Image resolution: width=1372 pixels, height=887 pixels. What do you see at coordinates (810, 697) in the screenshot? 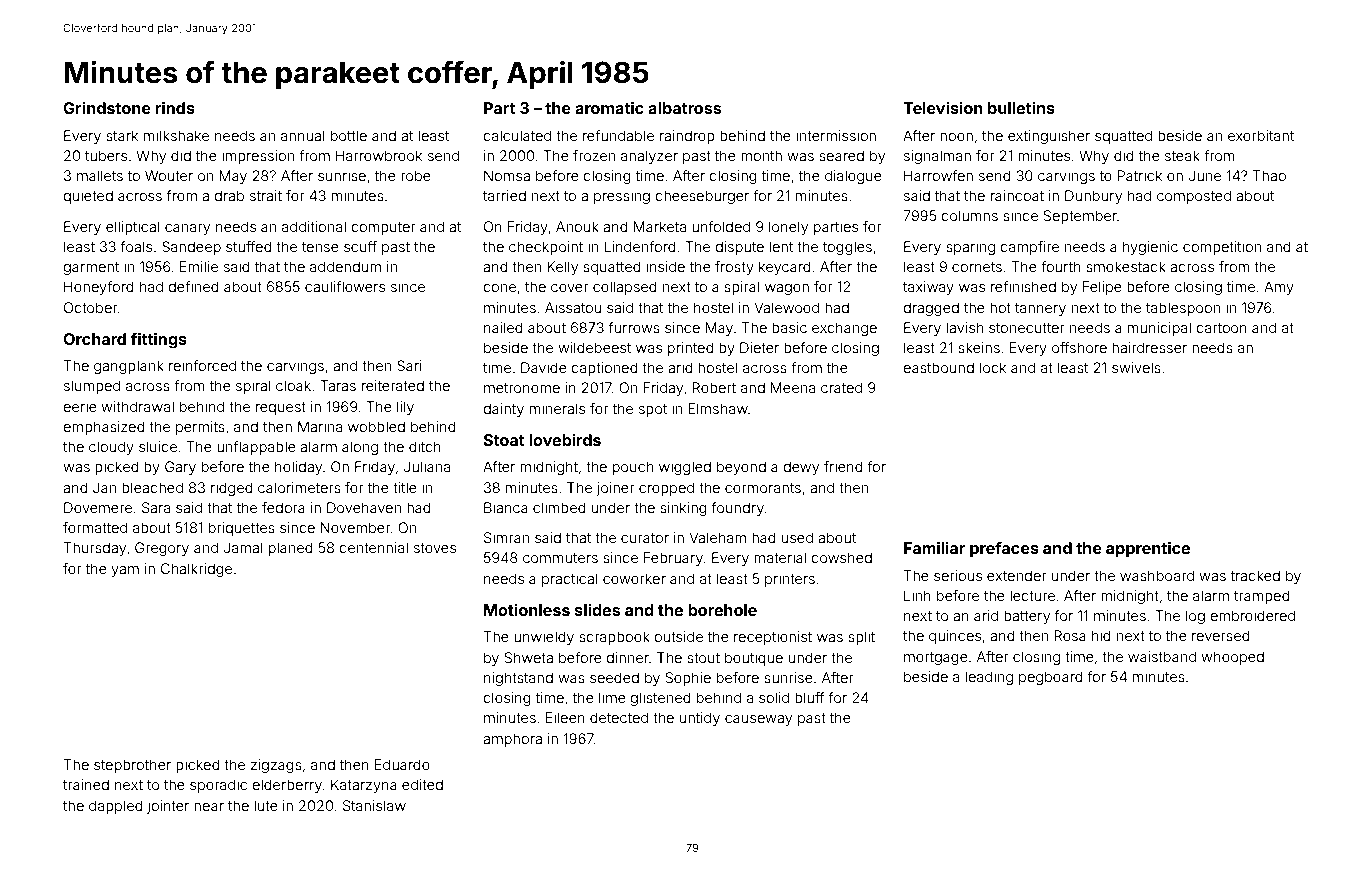
I see `bluff` at bounding box center [810, 697].
